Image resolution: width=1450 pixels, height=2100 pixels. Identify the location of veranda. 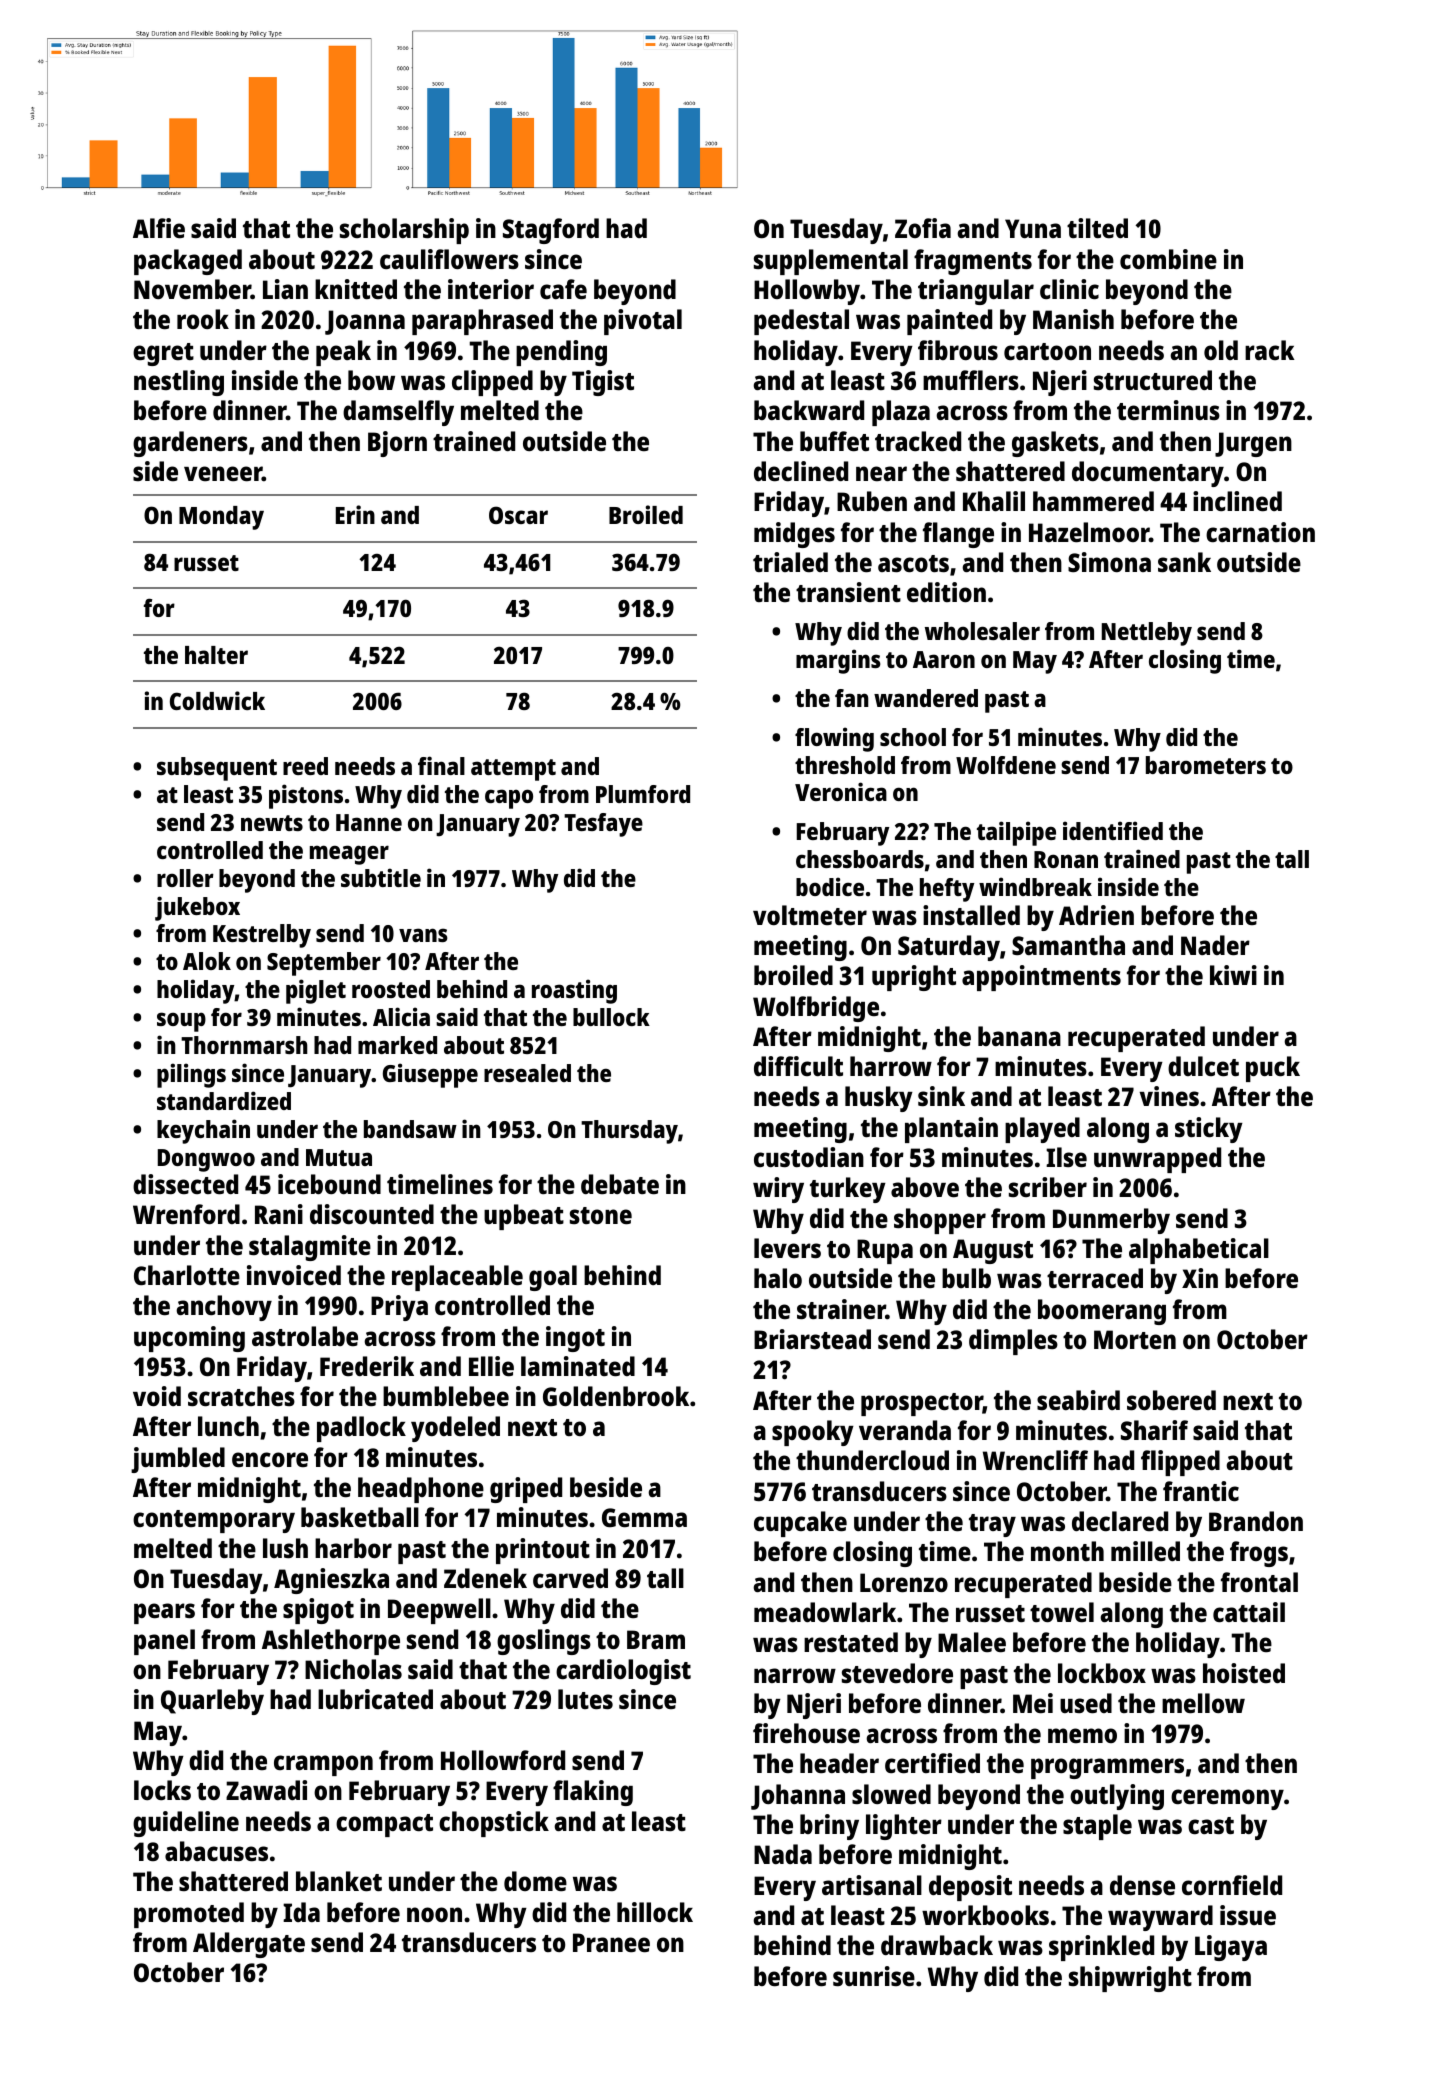
(905, 1430).
